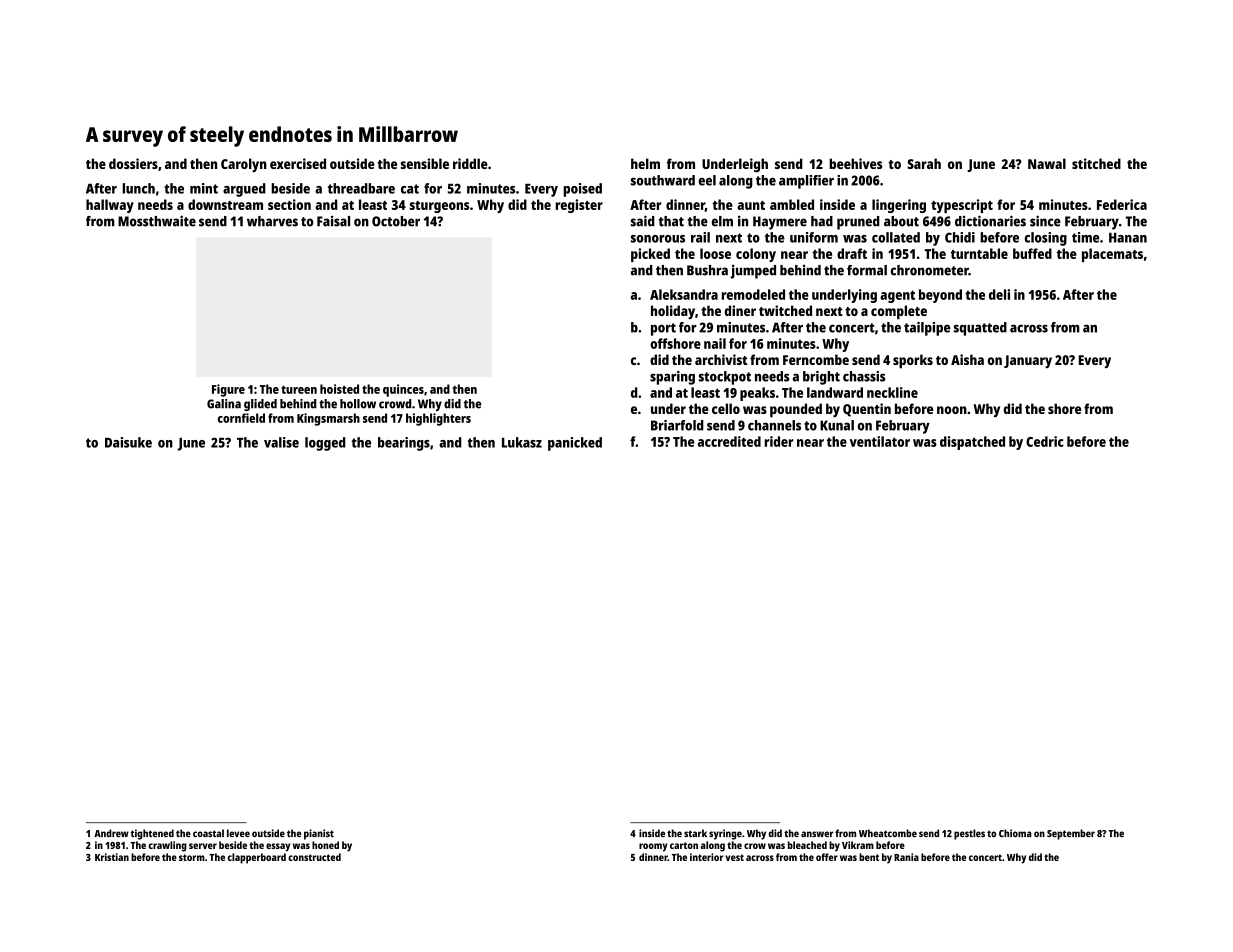  What do you see at coordinates (677, 425) in the page?
I see `Briarfold` at bounding box center [677, 425].
